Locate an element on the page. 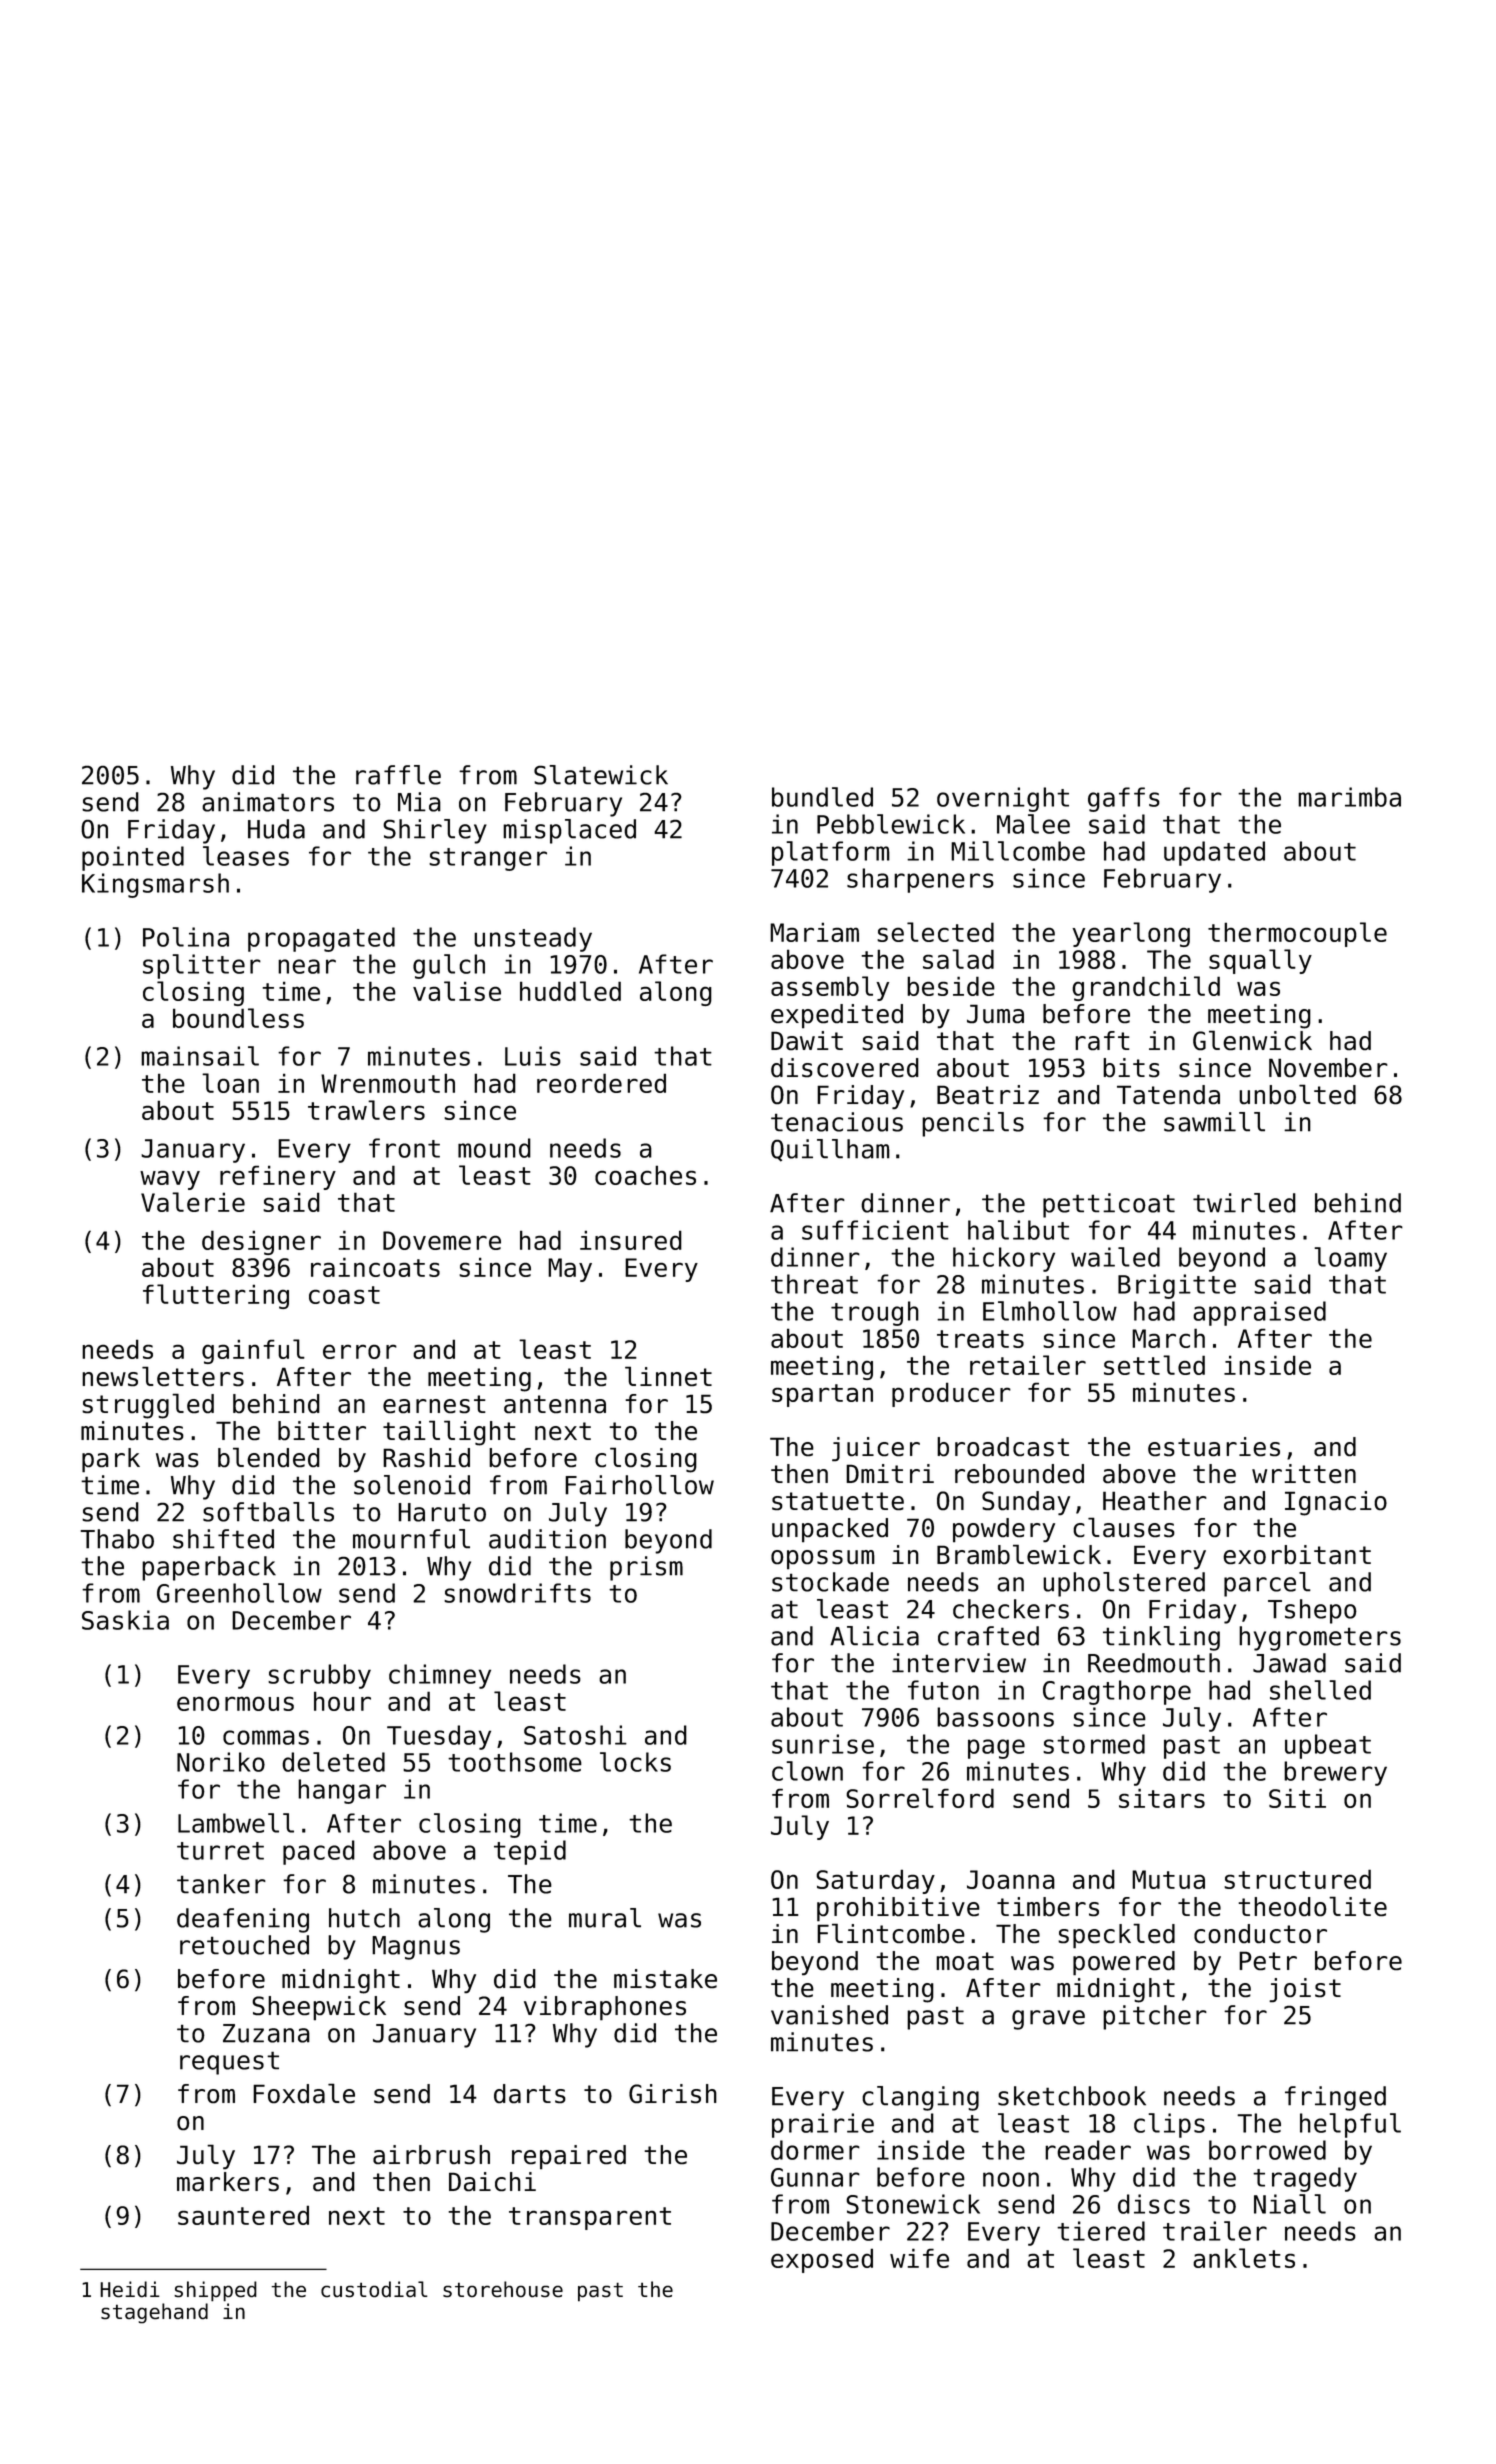  platform is located at coordinates (831, 853).
